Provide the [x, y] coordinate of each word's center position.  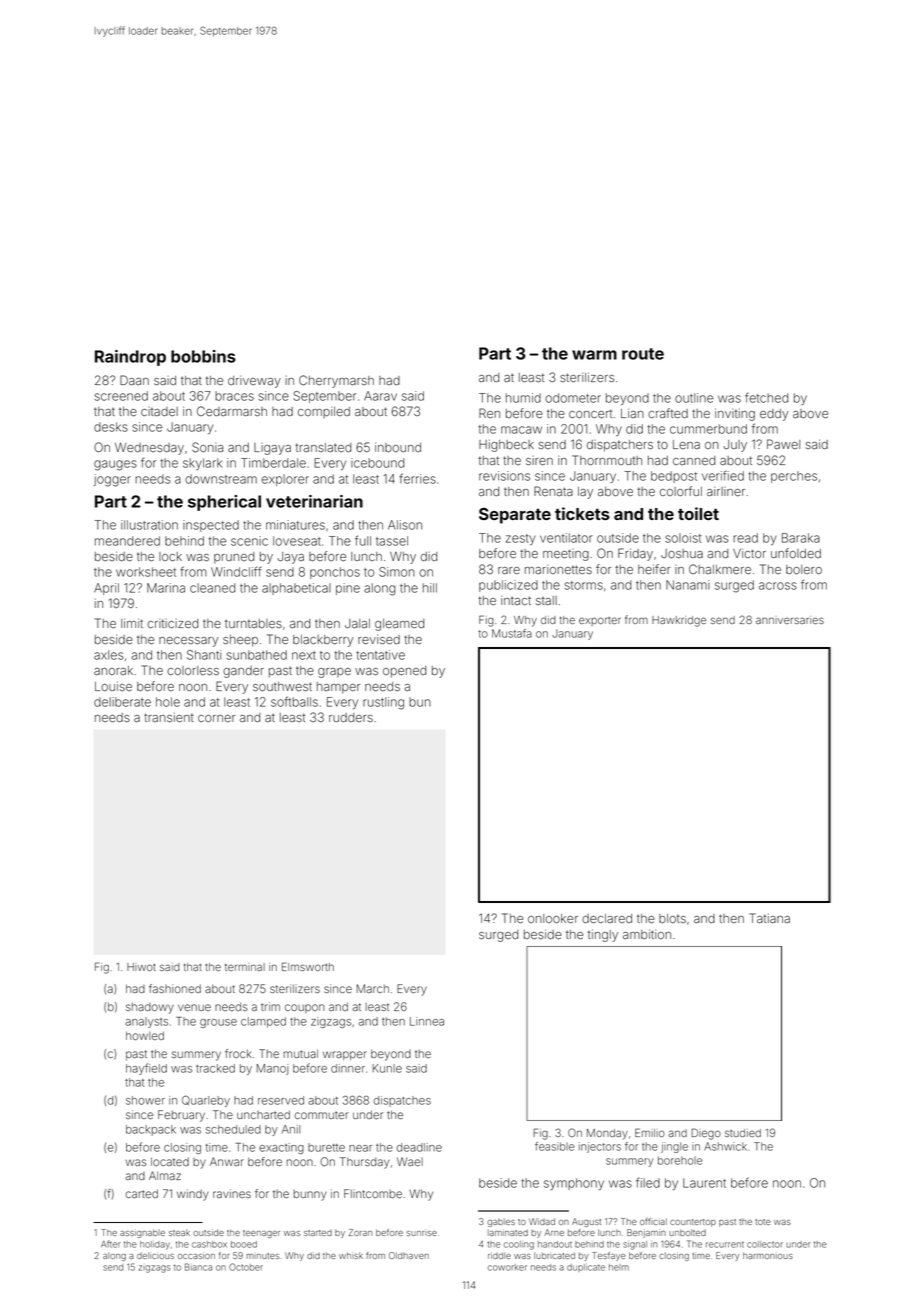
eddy [774, 415]
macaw [521, 430]
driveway [254, 382]
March [373, 988]
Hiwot [141, 967]
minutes [263, 1256]
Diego [706, 1134]
